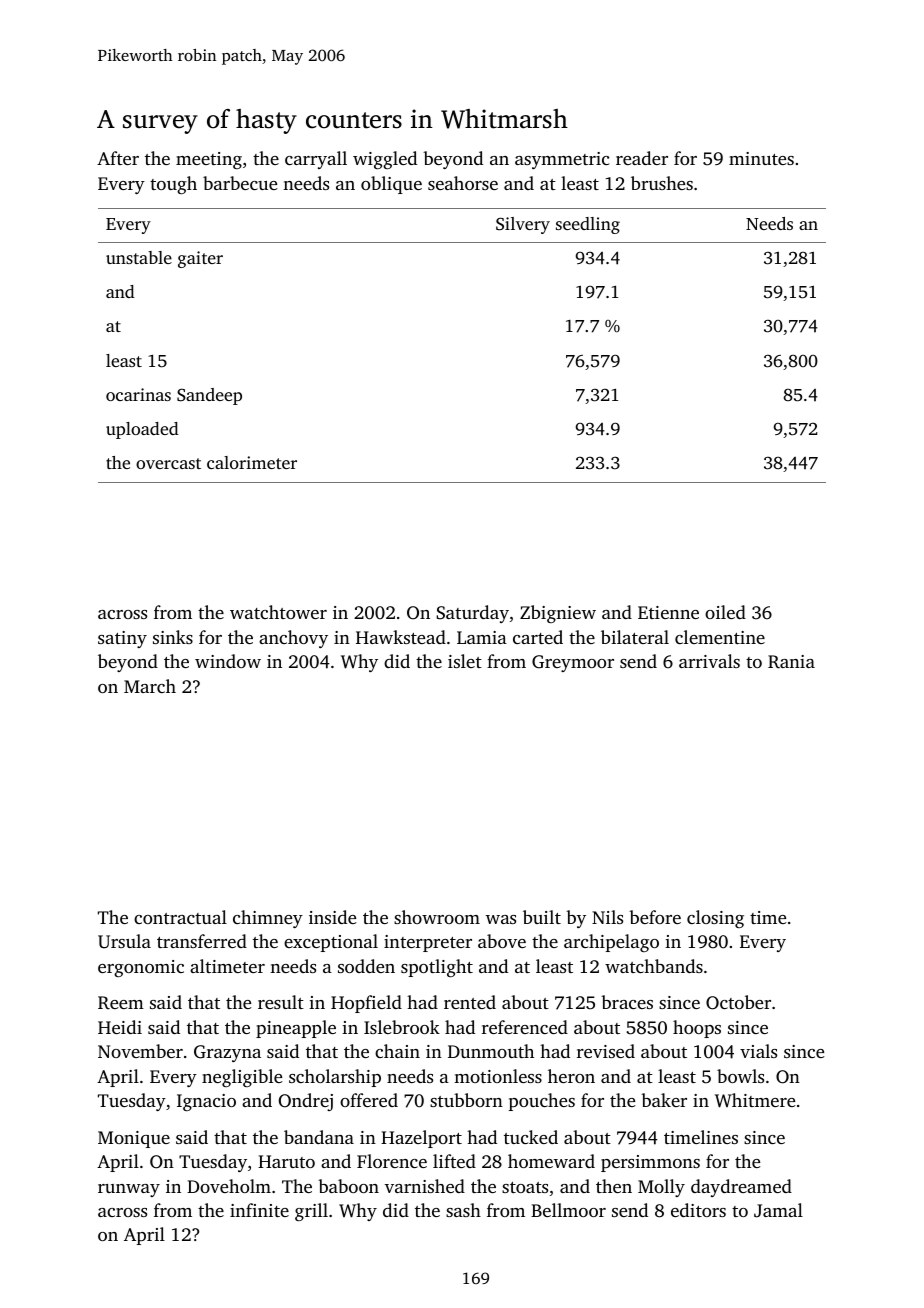 This screenshot has height=1308, width=924. What do you see at coordinates (606, 1051) in the screenshot?
I see `revised` at bounding box center [606, 1051].
